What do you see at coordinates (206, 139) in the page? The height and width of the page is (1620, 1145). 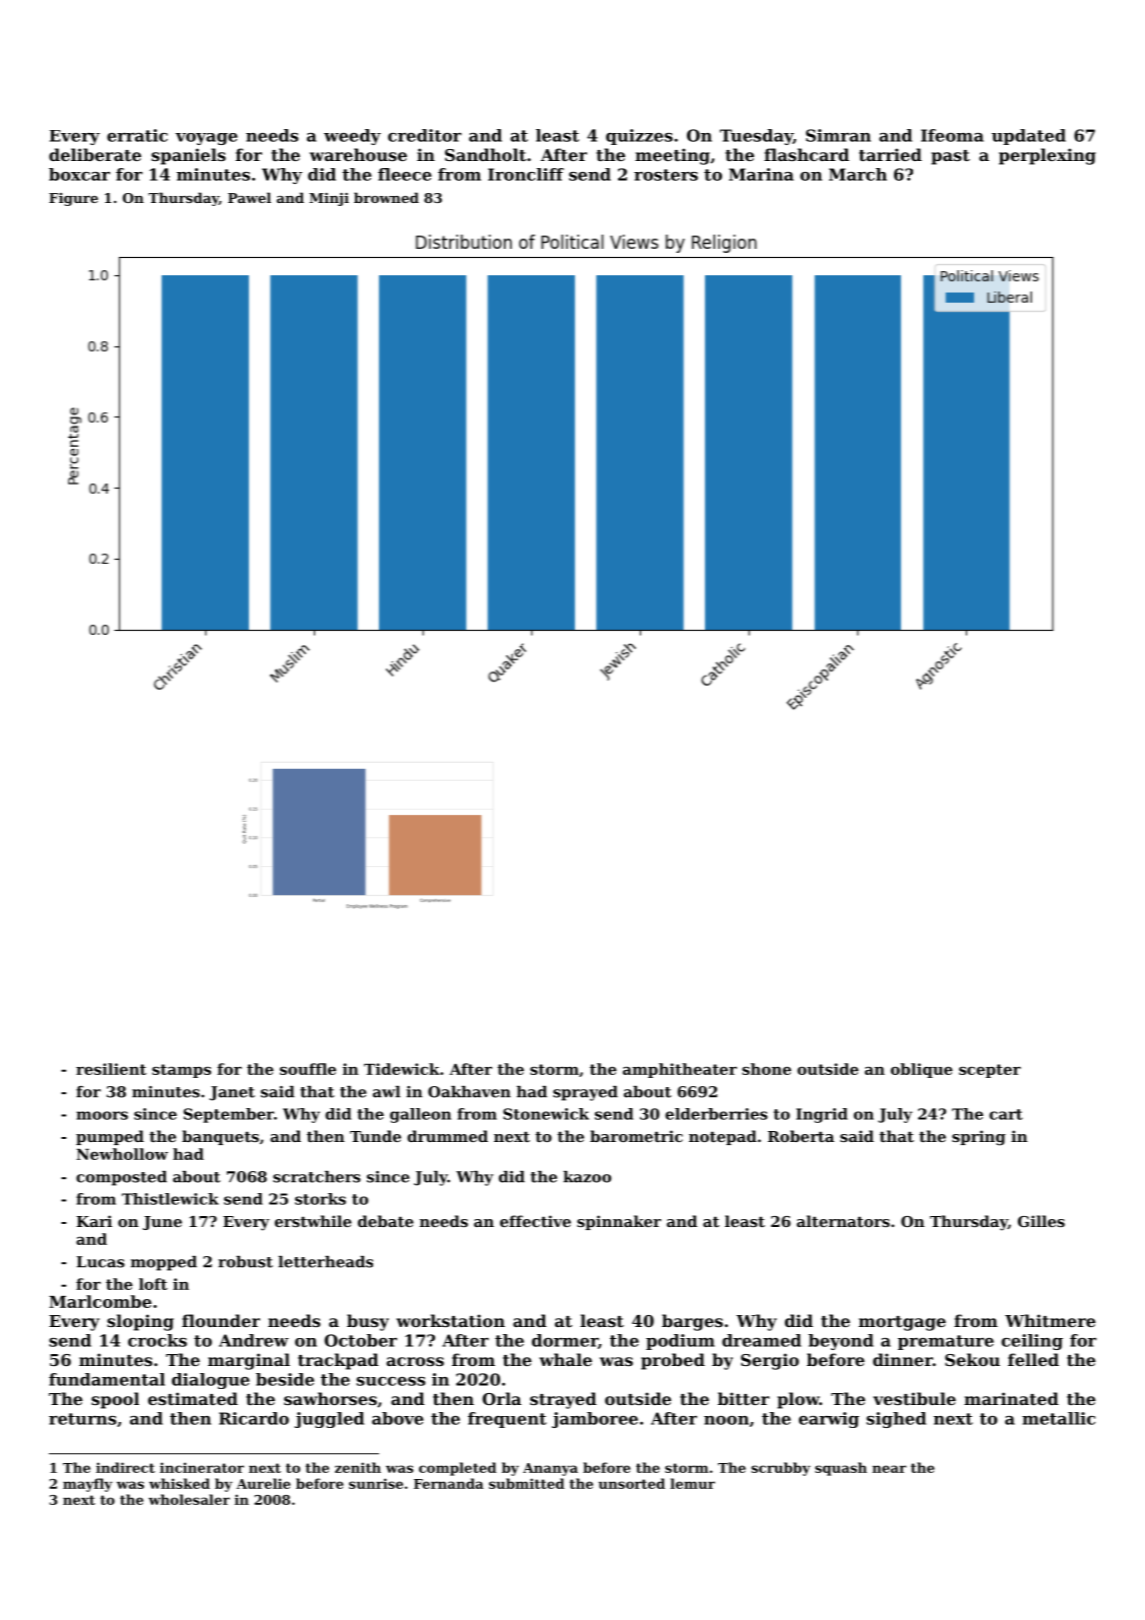 I see `voyage` at bounding box center [206, 139].
